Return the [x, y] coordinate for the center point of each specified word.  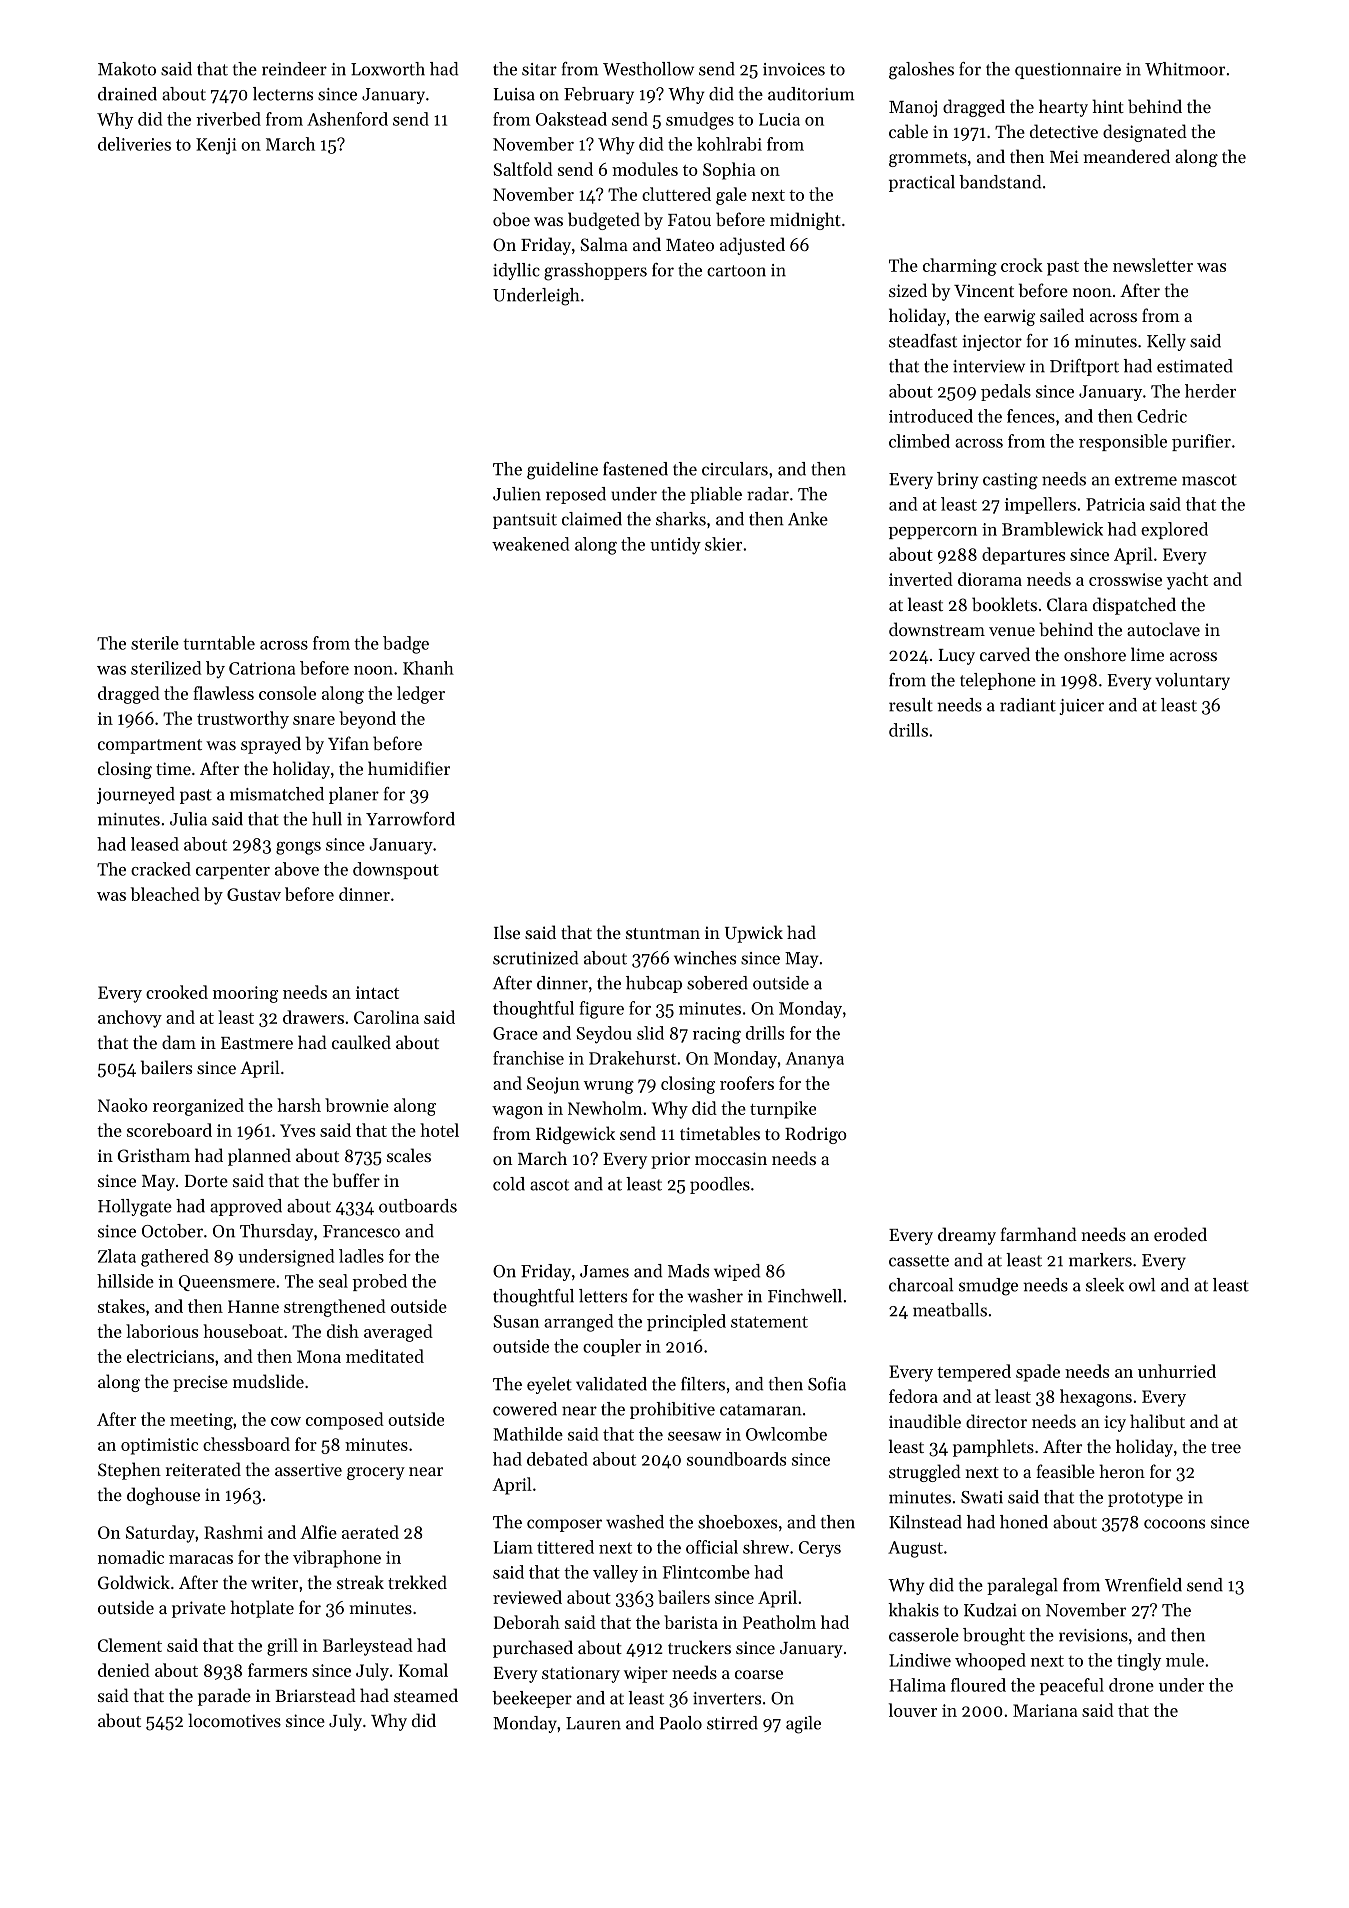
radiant [1028, 705]
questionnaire [1068, 71]
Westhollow [648, 69]
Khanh [428, 668]
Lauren [593, 1723]
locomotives [234, 1720]
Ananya [815, 1060]
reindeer [294, 69]
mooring [245, 994]
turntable [219, 643]
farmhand [1038, 1234]
